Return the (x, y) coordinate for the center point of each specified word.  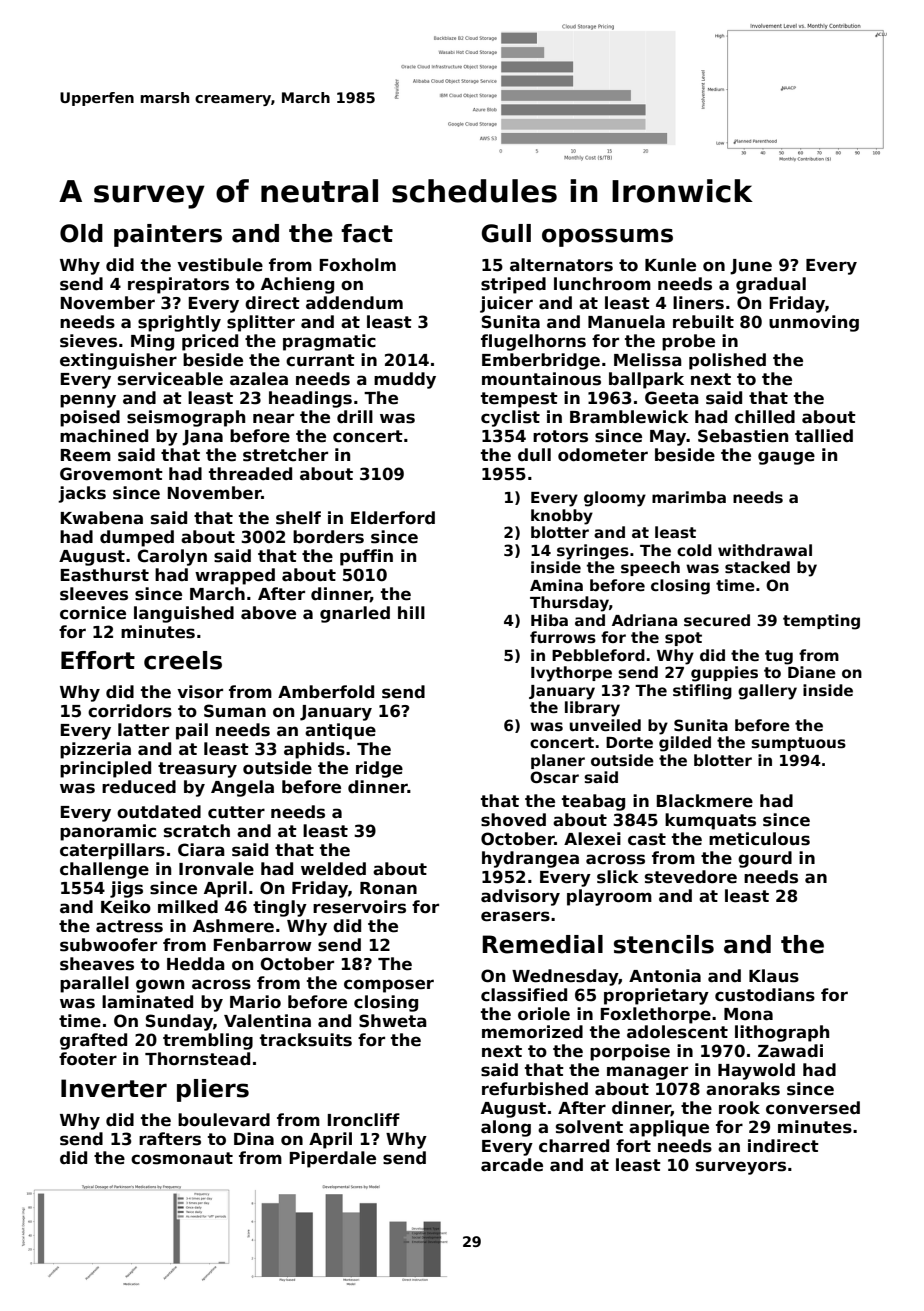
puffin (366, 557)
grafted (93, 1041)
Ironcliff (364, 1120)
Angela (242, 788)
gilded (685, 744)
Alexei (592, 839)
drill (355, 417)
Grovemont (111, 474)
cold (694, 550)
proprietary (656, 996)
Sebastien (743, 436)
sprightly (179, 323)
